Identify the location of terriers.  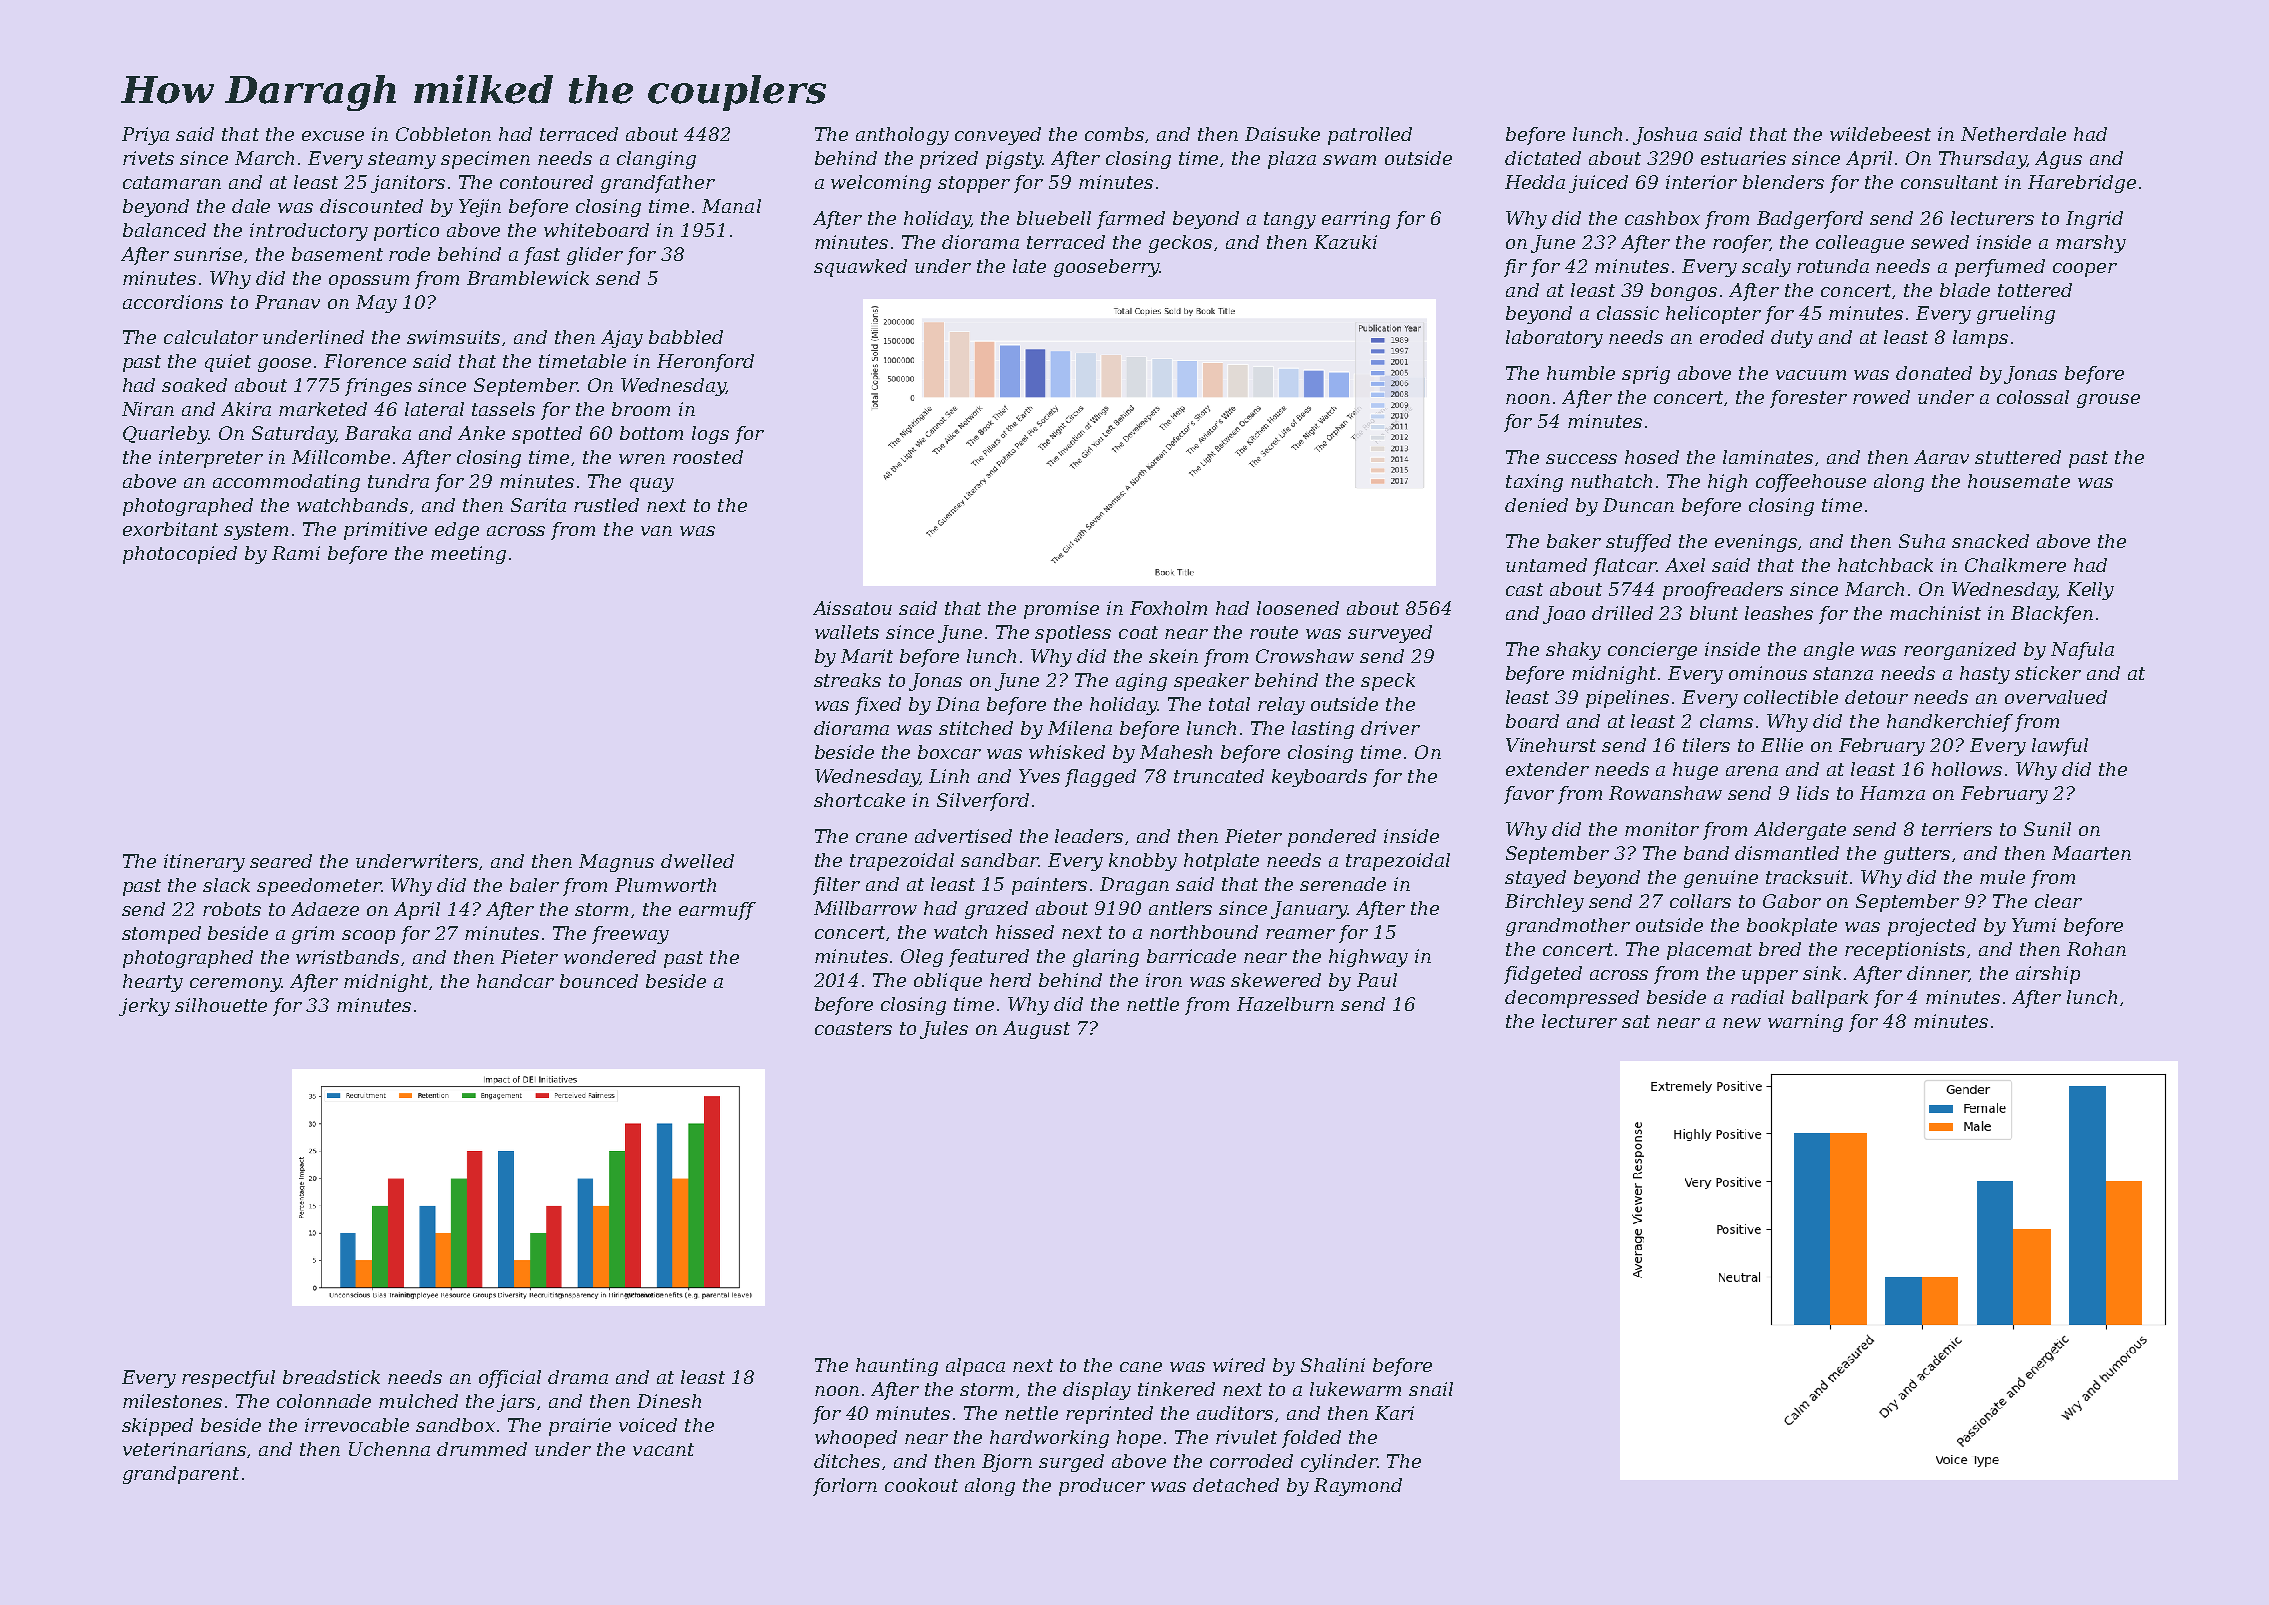
(1957, 829).
